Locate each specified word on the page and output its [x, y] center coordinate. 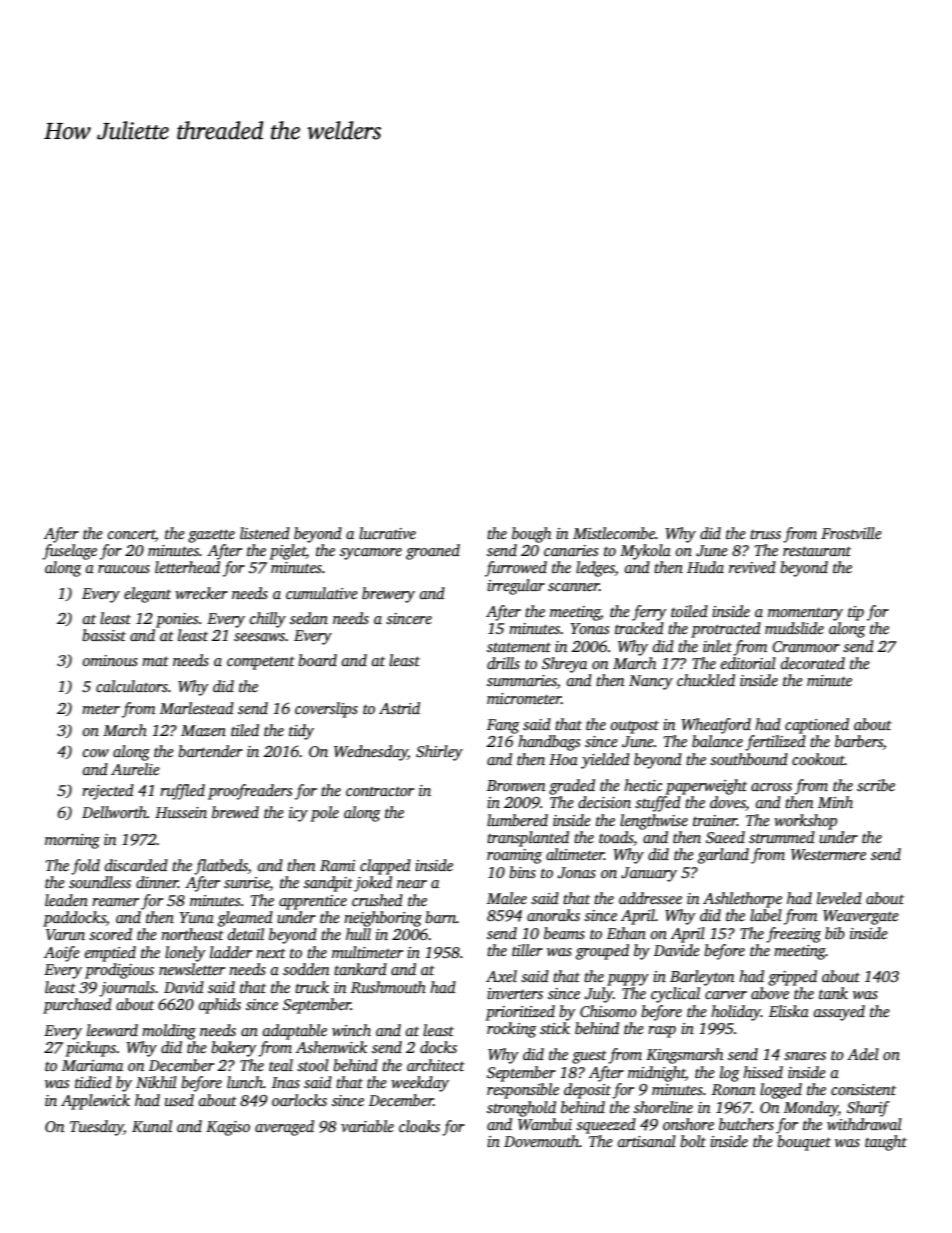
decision [604, 802]
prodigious [119, 971]
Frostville [851, 533]
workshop [805, 822]
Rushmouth [388, 987]
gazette [211, 536]
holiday [736, 1013]
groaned [433, 552]
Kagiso [228, 1128]
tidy [301, 732]
